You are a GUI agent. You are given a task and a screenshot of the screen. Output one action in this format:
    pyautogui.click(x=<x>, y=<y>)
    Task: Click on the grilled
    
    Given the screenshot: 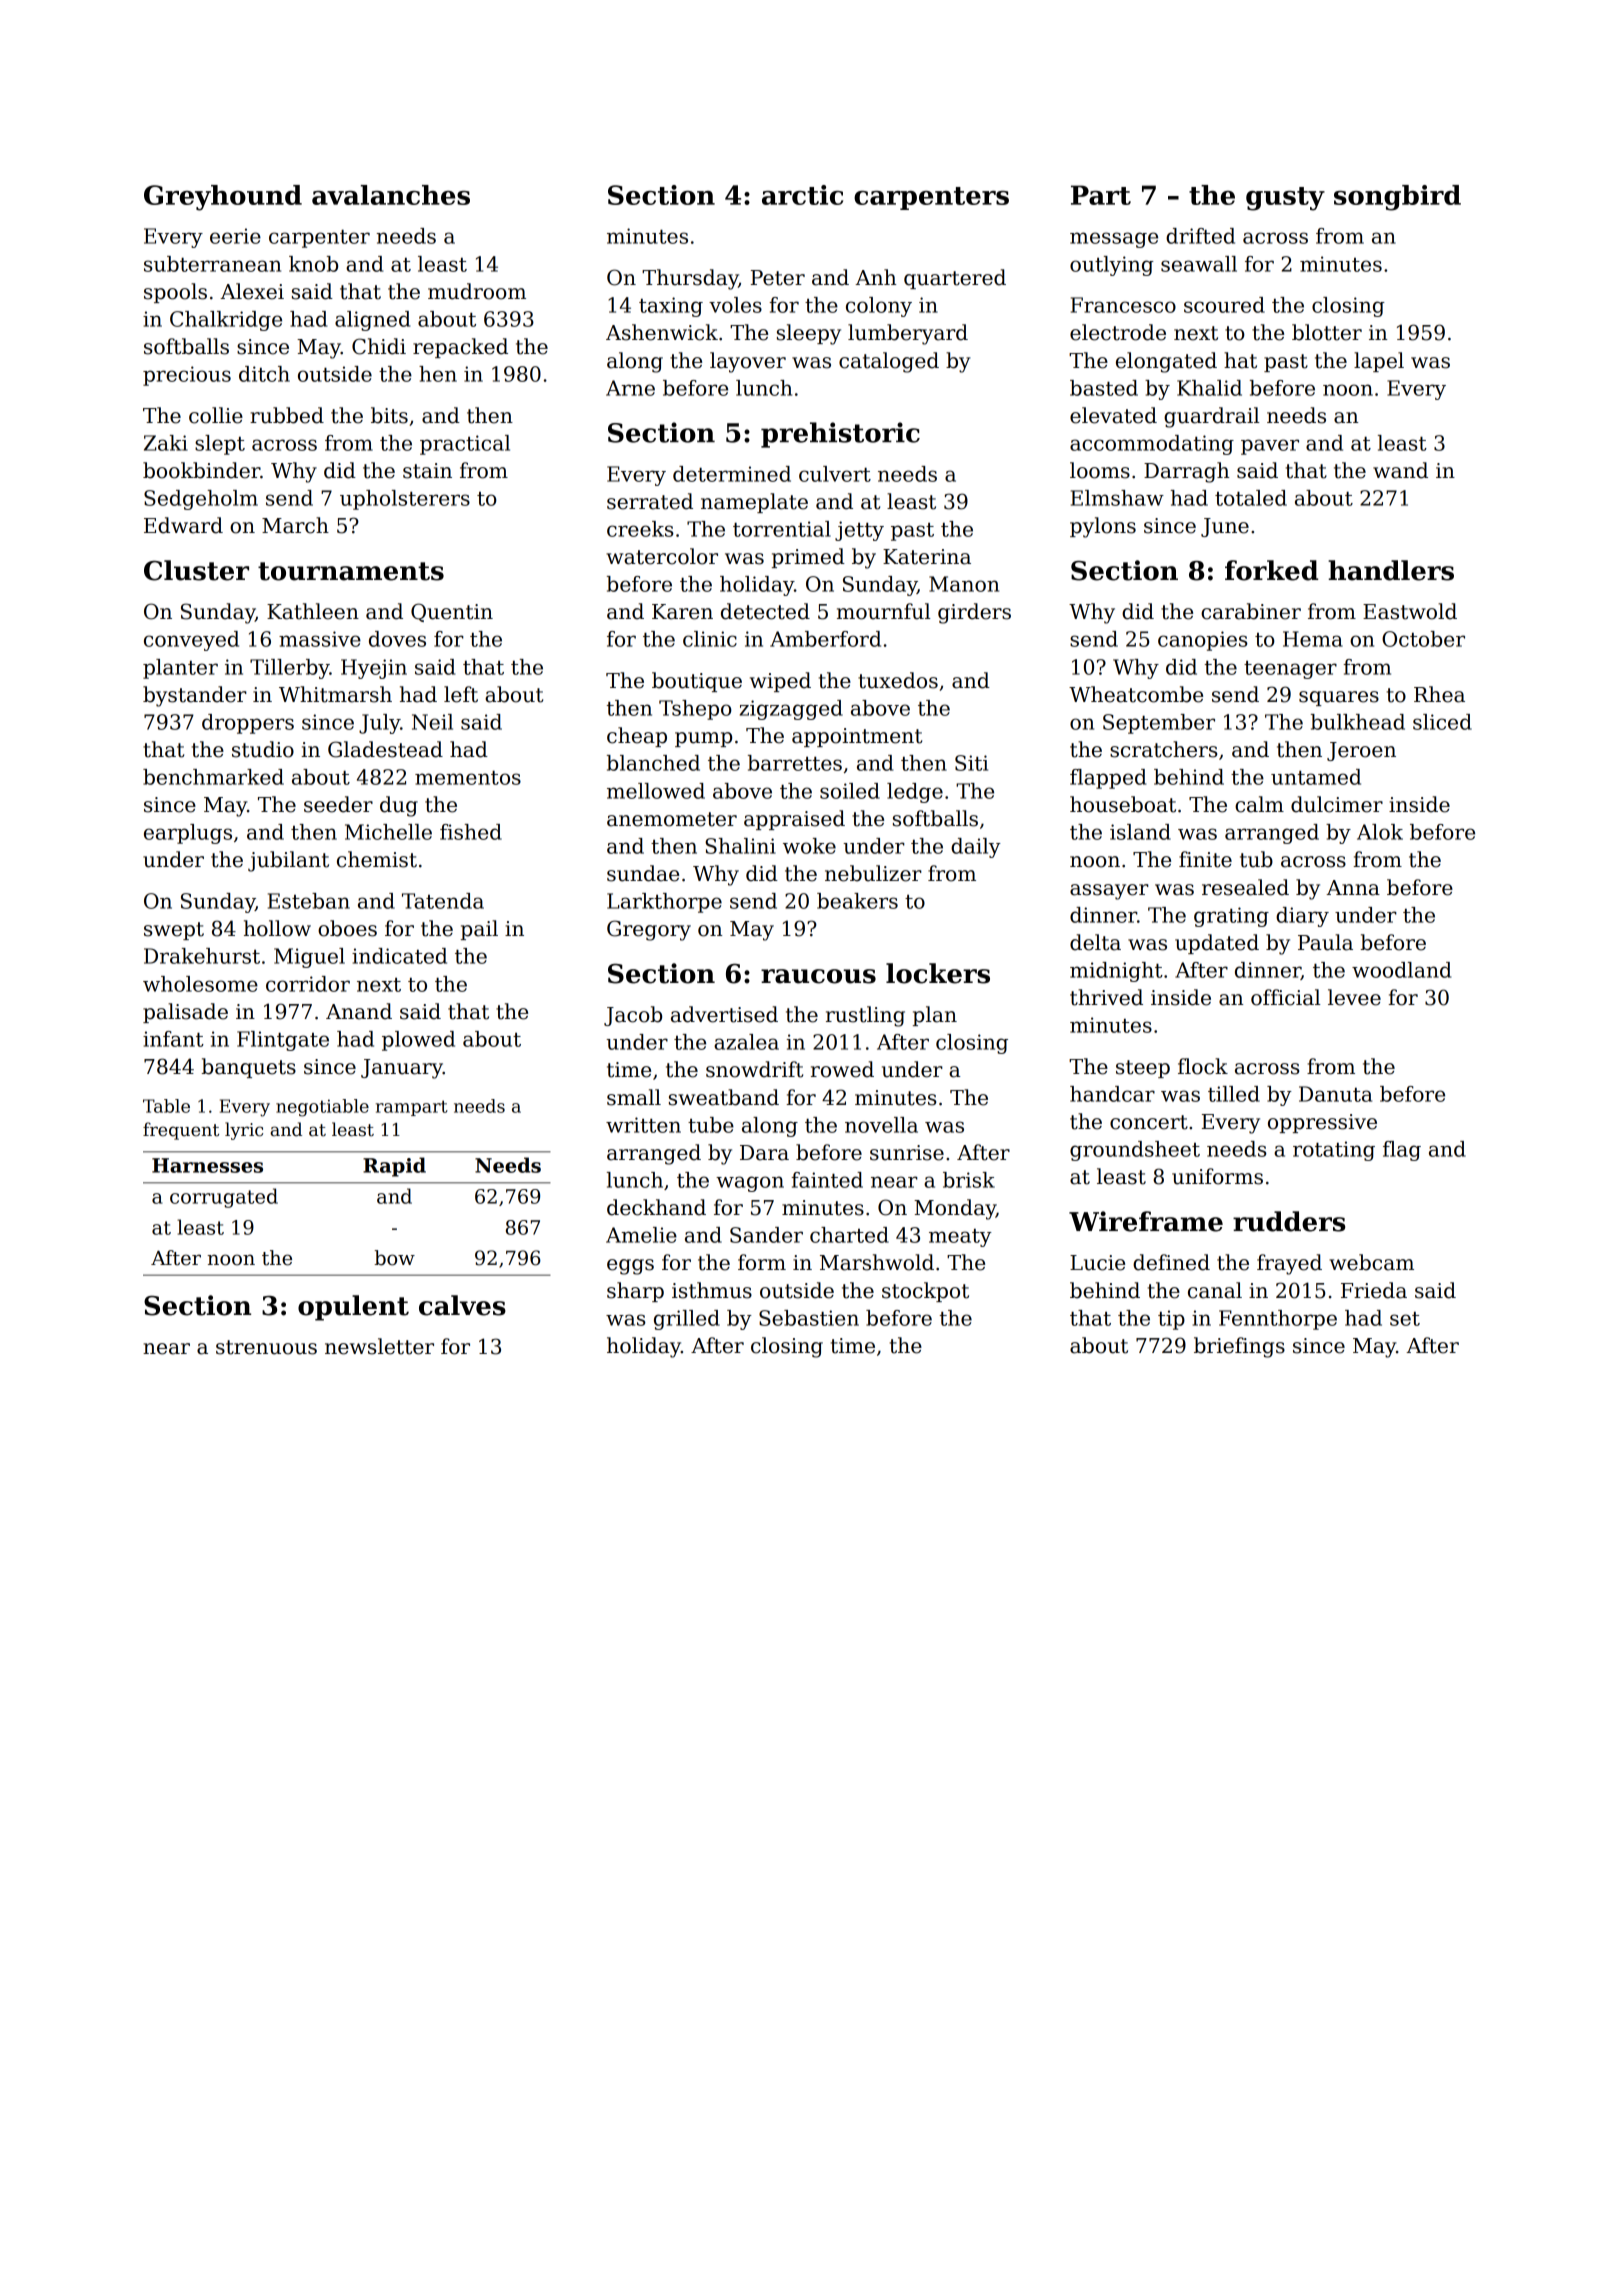 What is the action you would take?
    pyautogui.click(x=687, y=1320)
